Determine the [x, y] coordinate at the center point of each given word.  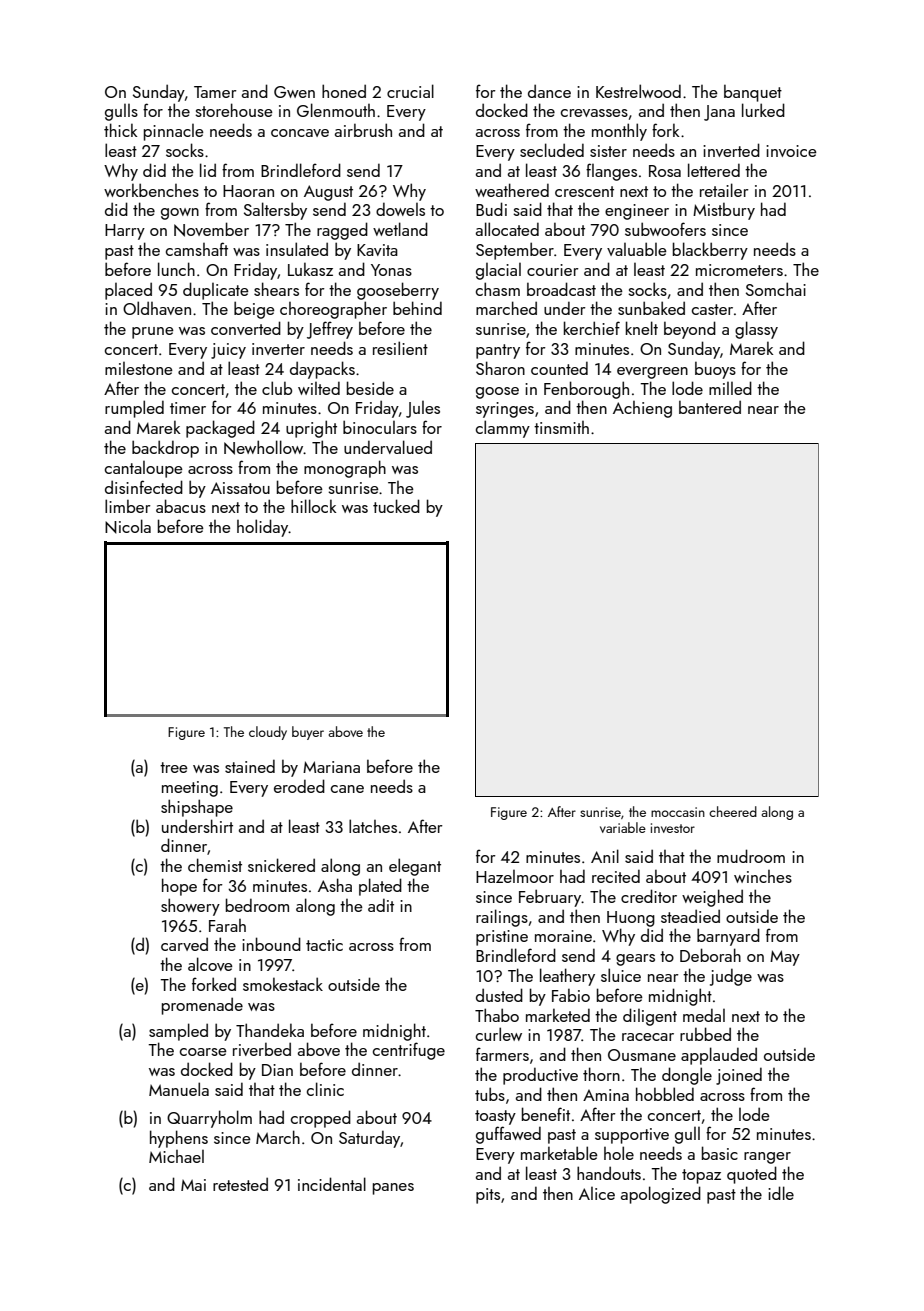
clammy [503, 429]
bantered [710, 407]
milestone [139, 368]
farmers [502, 1054]
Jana [719, 113]
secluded [552, 150]
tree [174, 767]
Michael [176, 1156]
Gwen [294, 92]
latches [373, 826]
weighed [712, 898]
